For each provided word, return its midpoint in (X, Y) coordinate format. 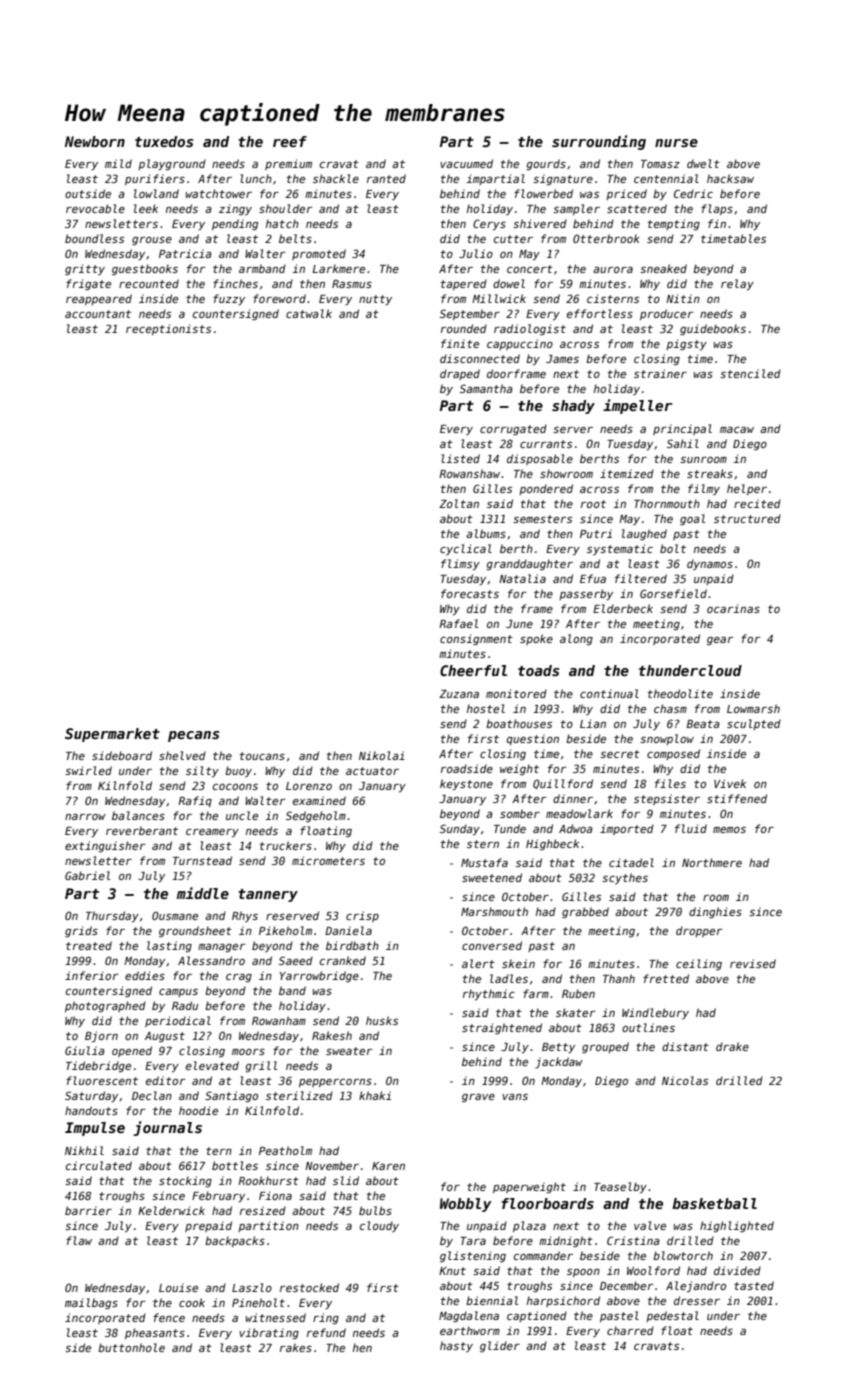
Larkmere (339, 268)
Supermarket (112, 735)
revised (753, 963)
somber (520, 813)
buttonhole (131, 1347)
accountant (98, 314)
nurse (676, 143)
